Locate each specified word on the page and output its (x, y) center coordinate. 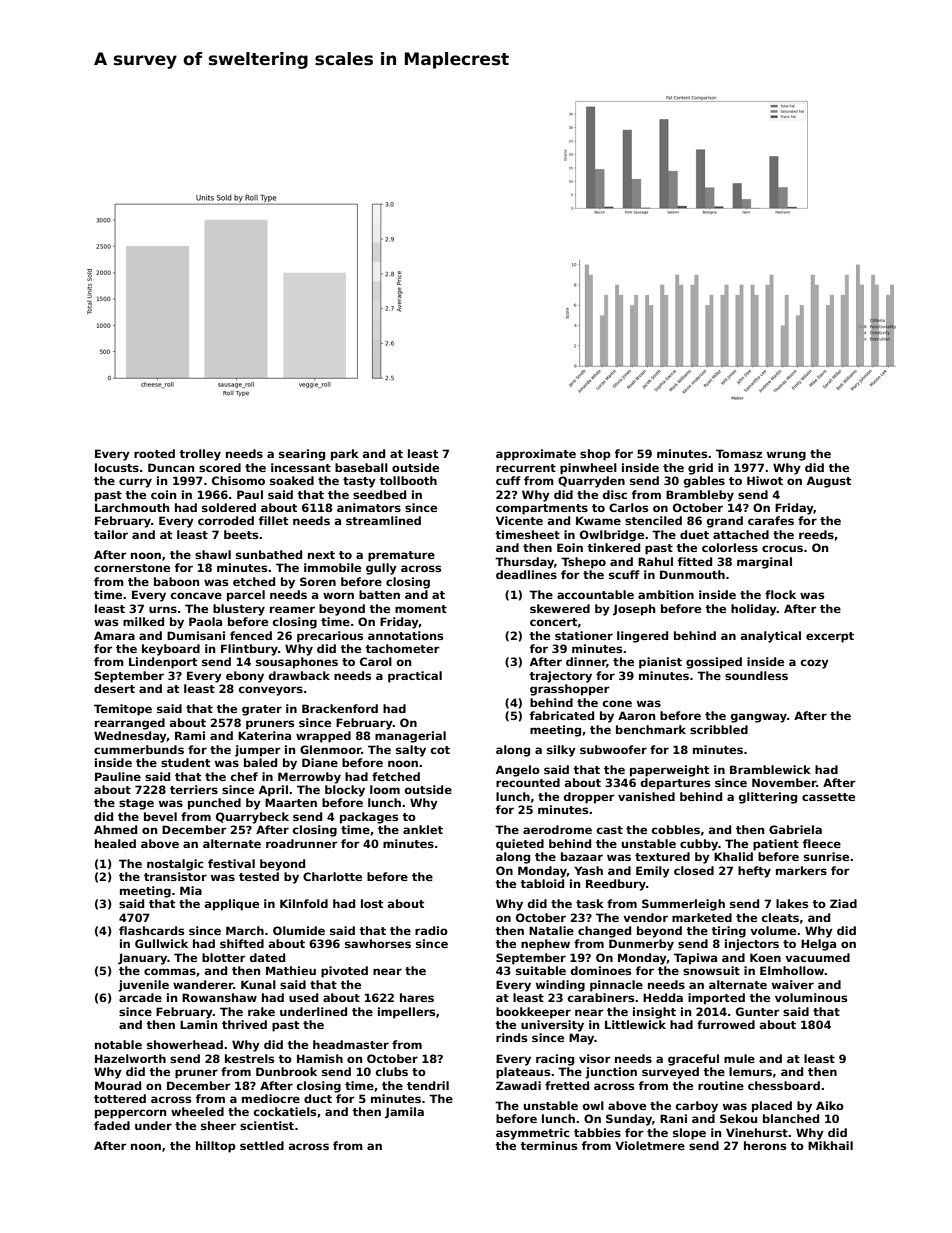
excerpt (830, 637)
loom (385, 789)
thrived (244, 1024)
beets (241, 534)
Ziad (843, 903)
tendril (428, 1085)
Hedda (663, 997)
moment (421, 609)
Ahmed (115, 829)
